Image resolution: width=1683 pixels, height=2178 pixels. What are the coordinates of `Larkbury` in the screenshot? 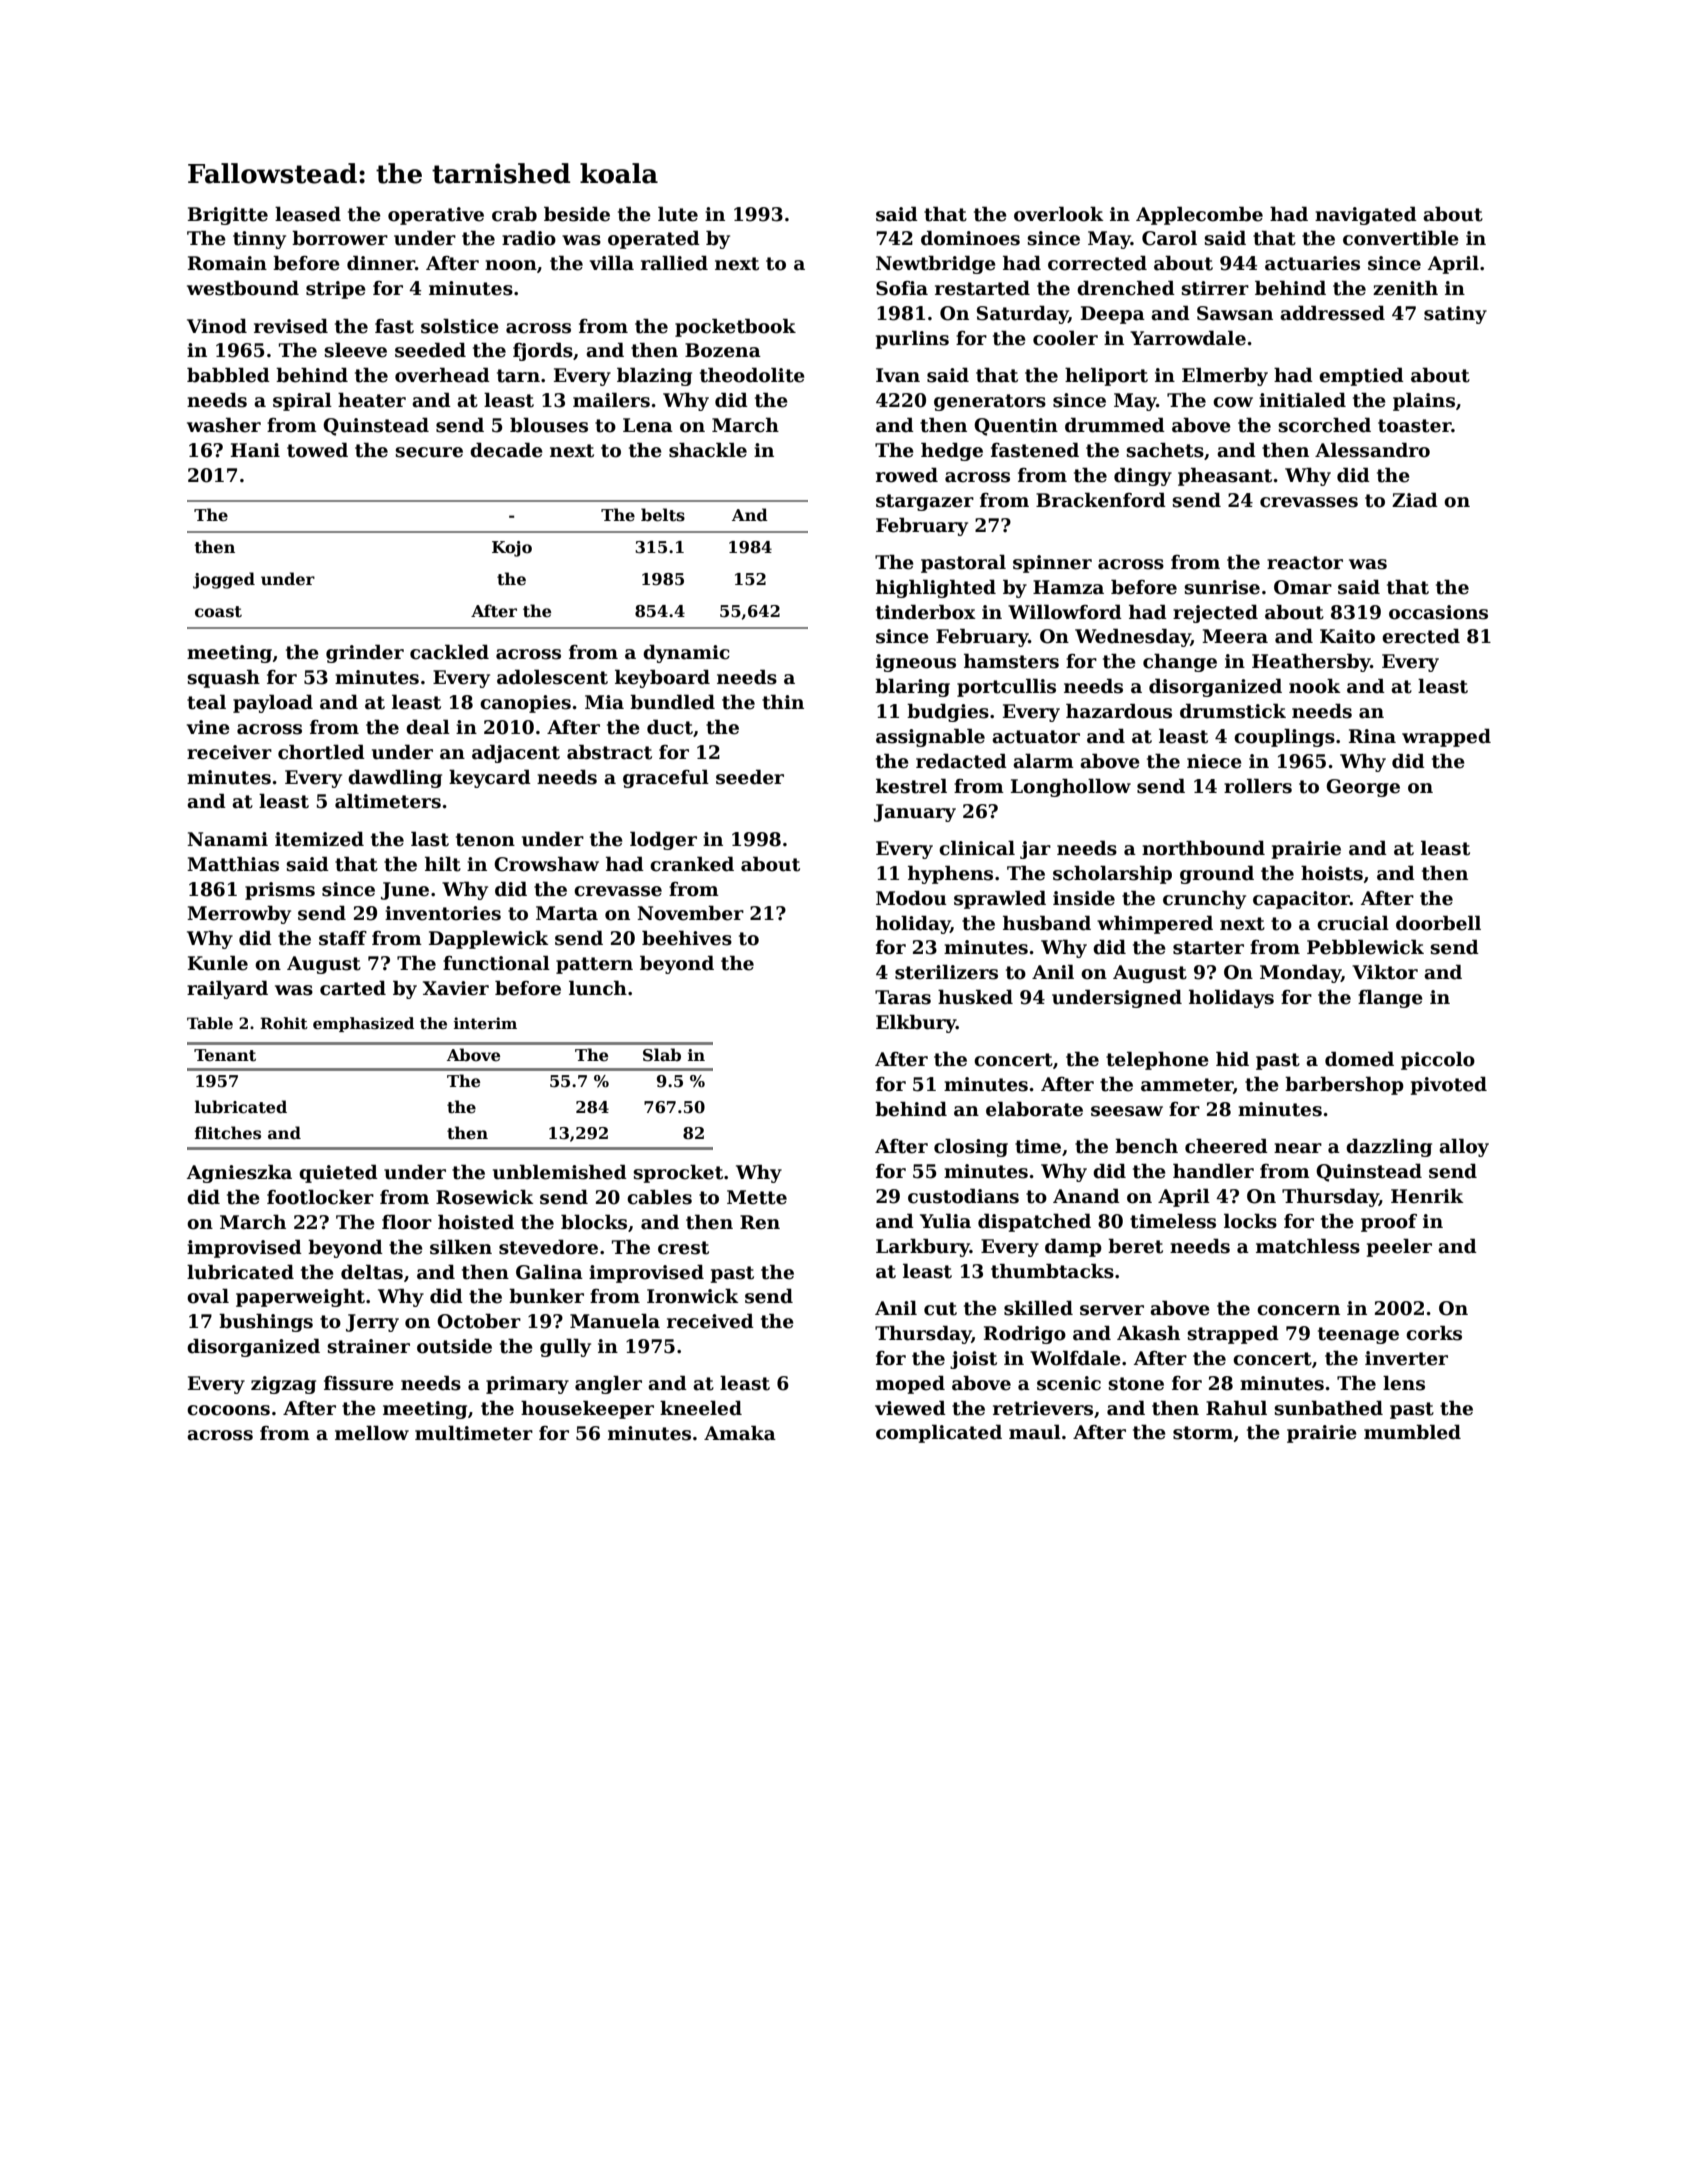 It's located at (923, 1247).
